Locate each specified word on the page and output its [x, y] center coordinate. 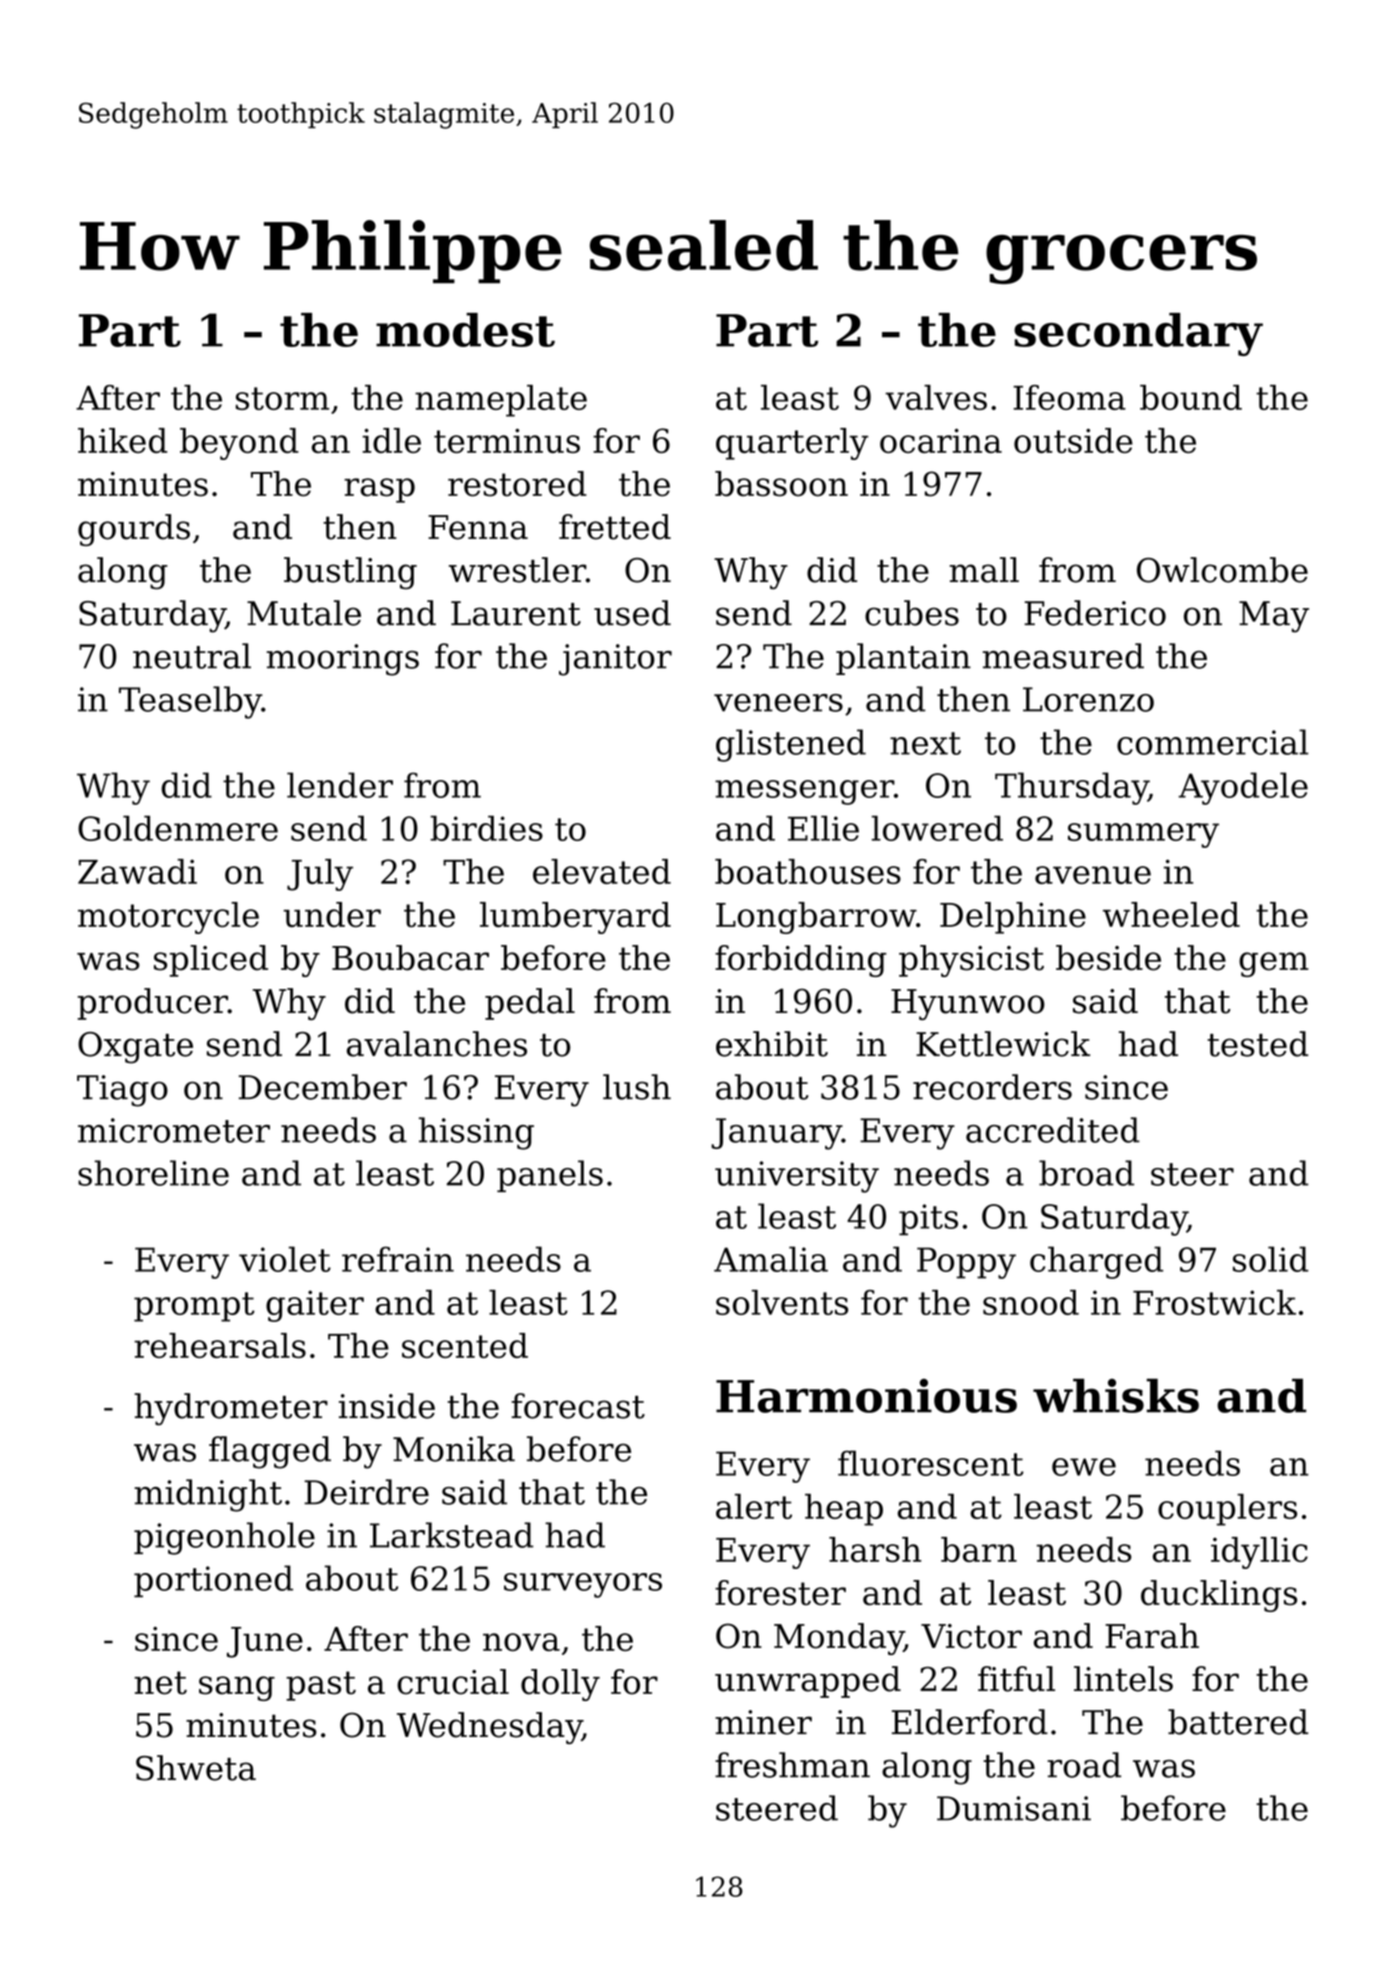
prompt [194, 1307]
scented [465, 1345]
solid [1271, 1259]
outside [1073, 440]
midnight [208, 1495]
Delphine [1013, 918]
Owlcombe [1222, 570]
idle [391, 440]
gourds [134, 530]
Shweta [196, 1768]
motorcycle [168, 918]
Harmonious [866, 1396]
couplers [1227, 1510]
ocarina [941, 440]
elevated [602, 871]
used [632, 613]
